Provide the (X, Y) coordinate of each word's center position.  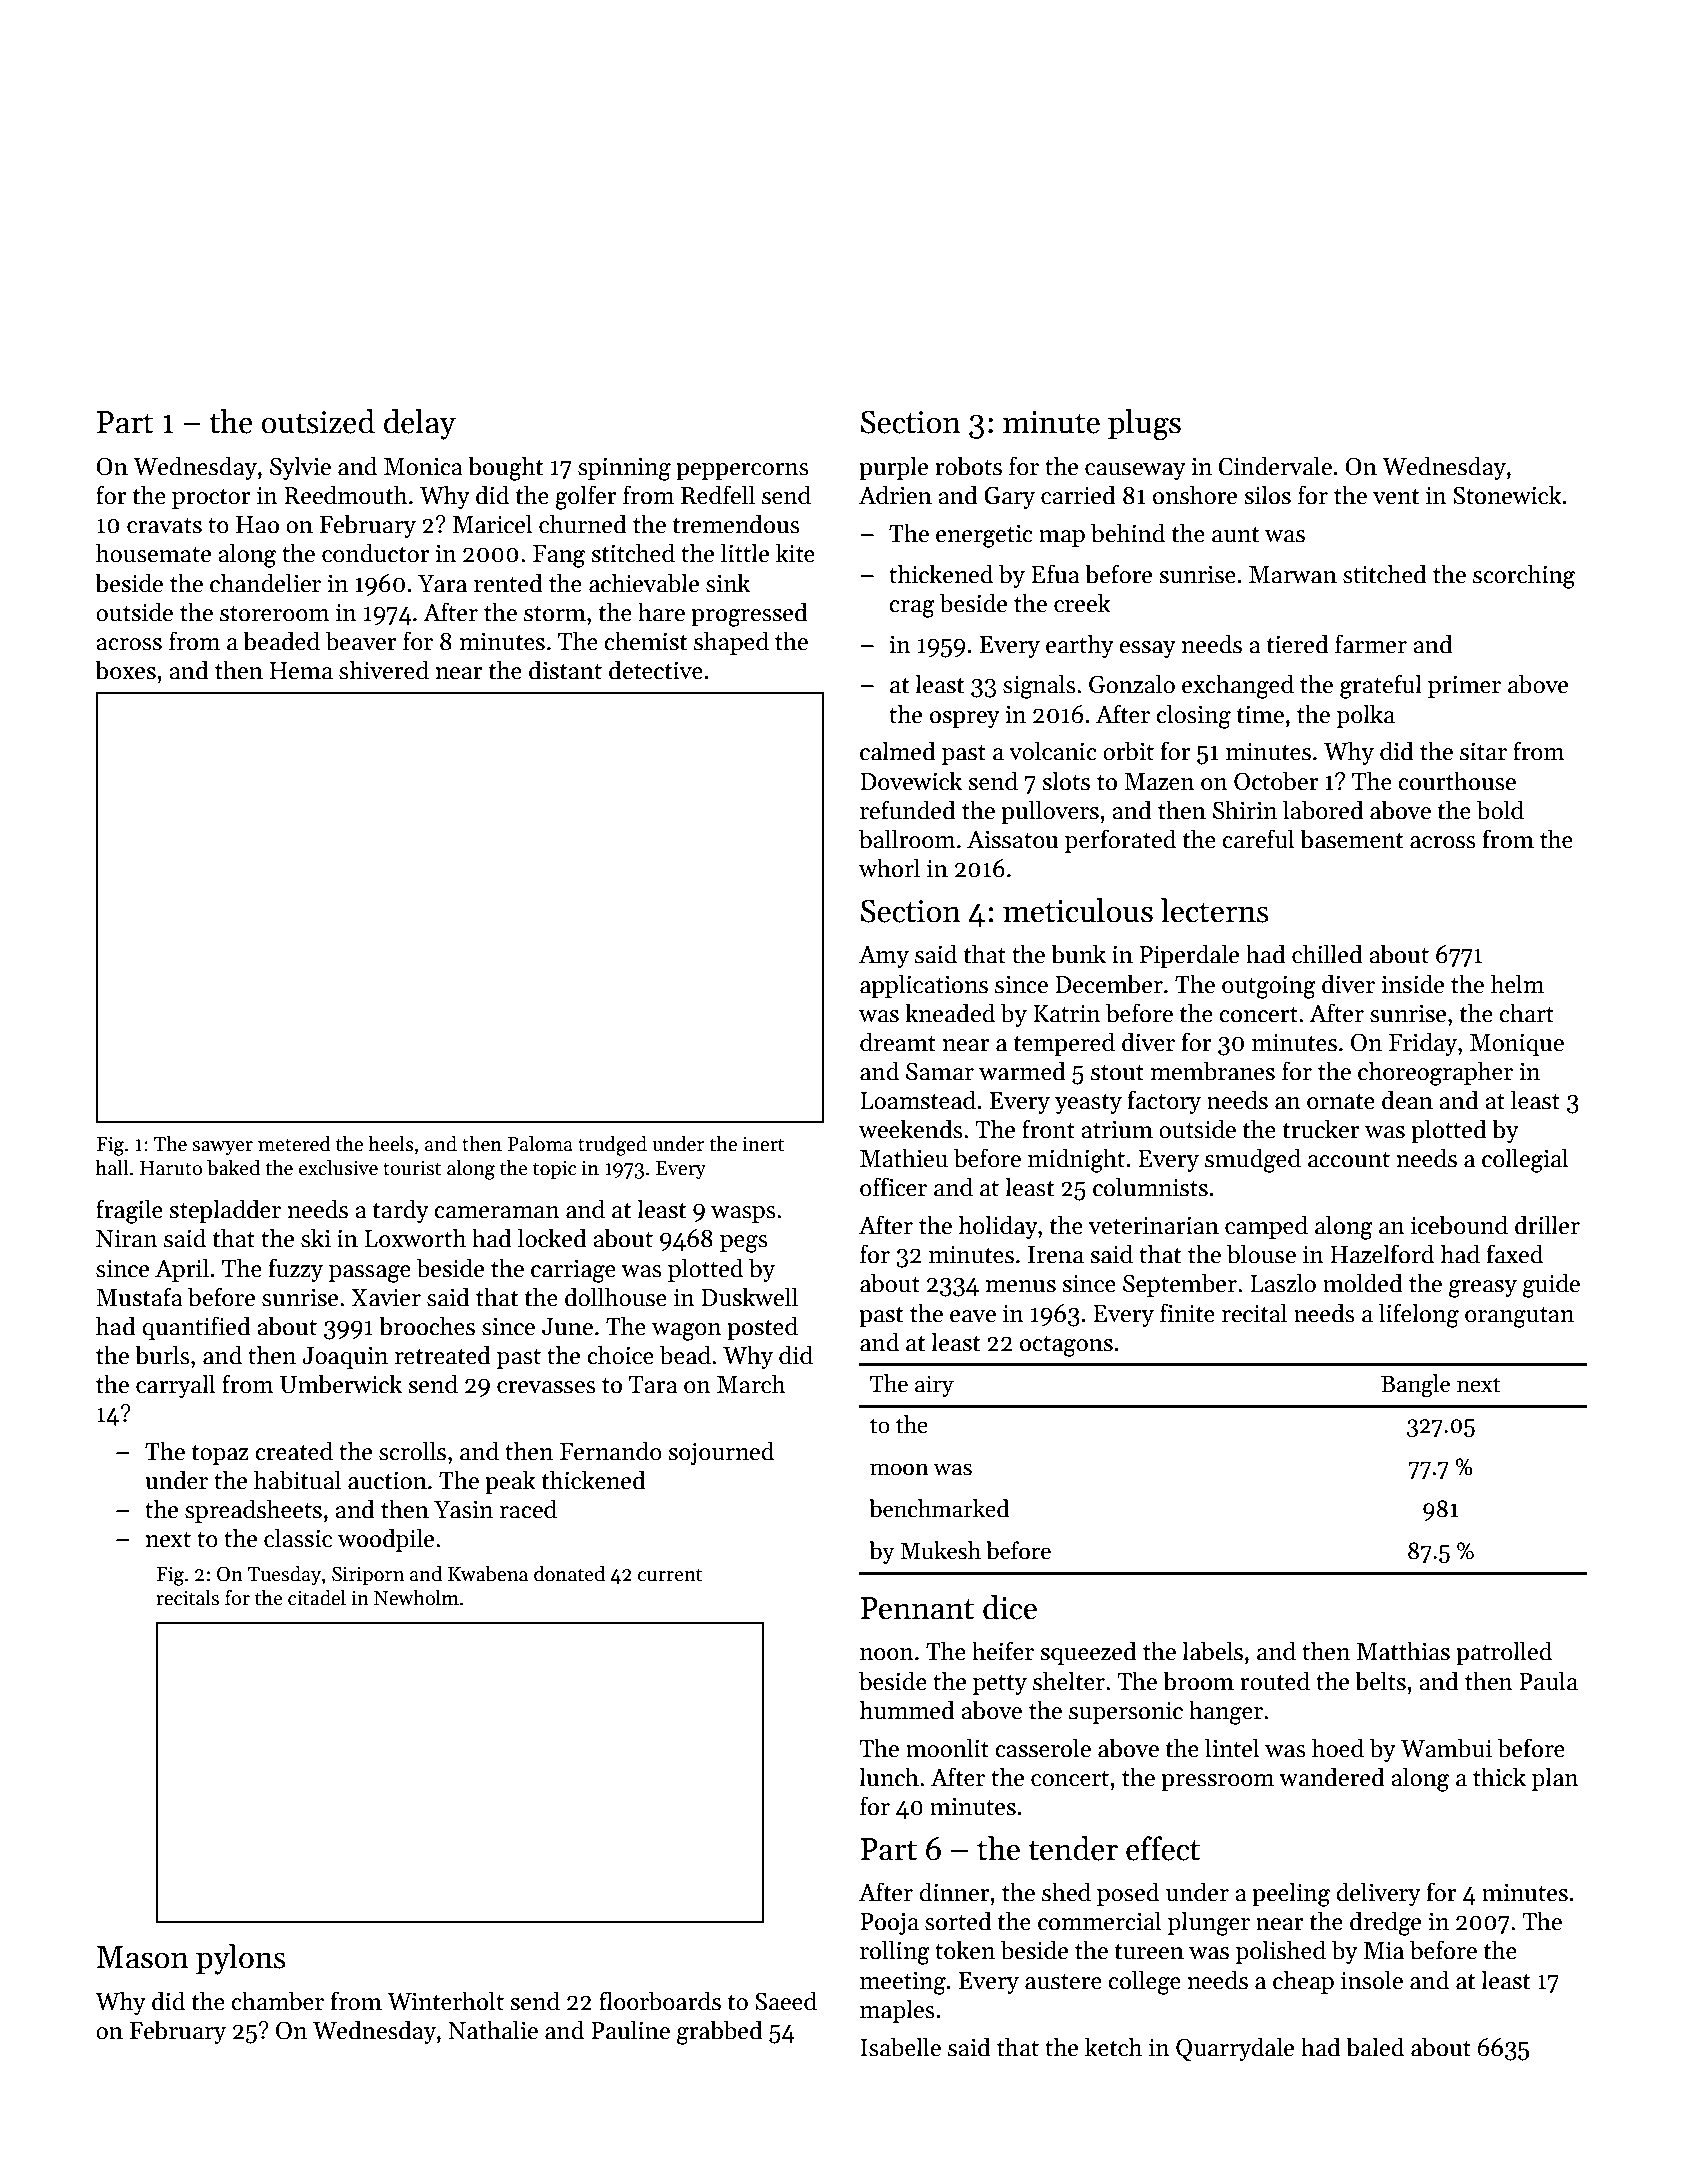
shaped (731, 643)
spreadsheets (253, 1511)
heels (391, 1143)
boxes (125, 670)
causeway (1135, 471)
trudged (612, 1145)
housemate (153, 553)
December (1109, 984)
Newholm (416, 1597)
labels (1212, 1651)
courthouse (1457, 781)
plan (1555, 1779)
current (670, 1575)
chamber (277, 2001)
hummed (907, 1710)
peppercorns (742, 471)
